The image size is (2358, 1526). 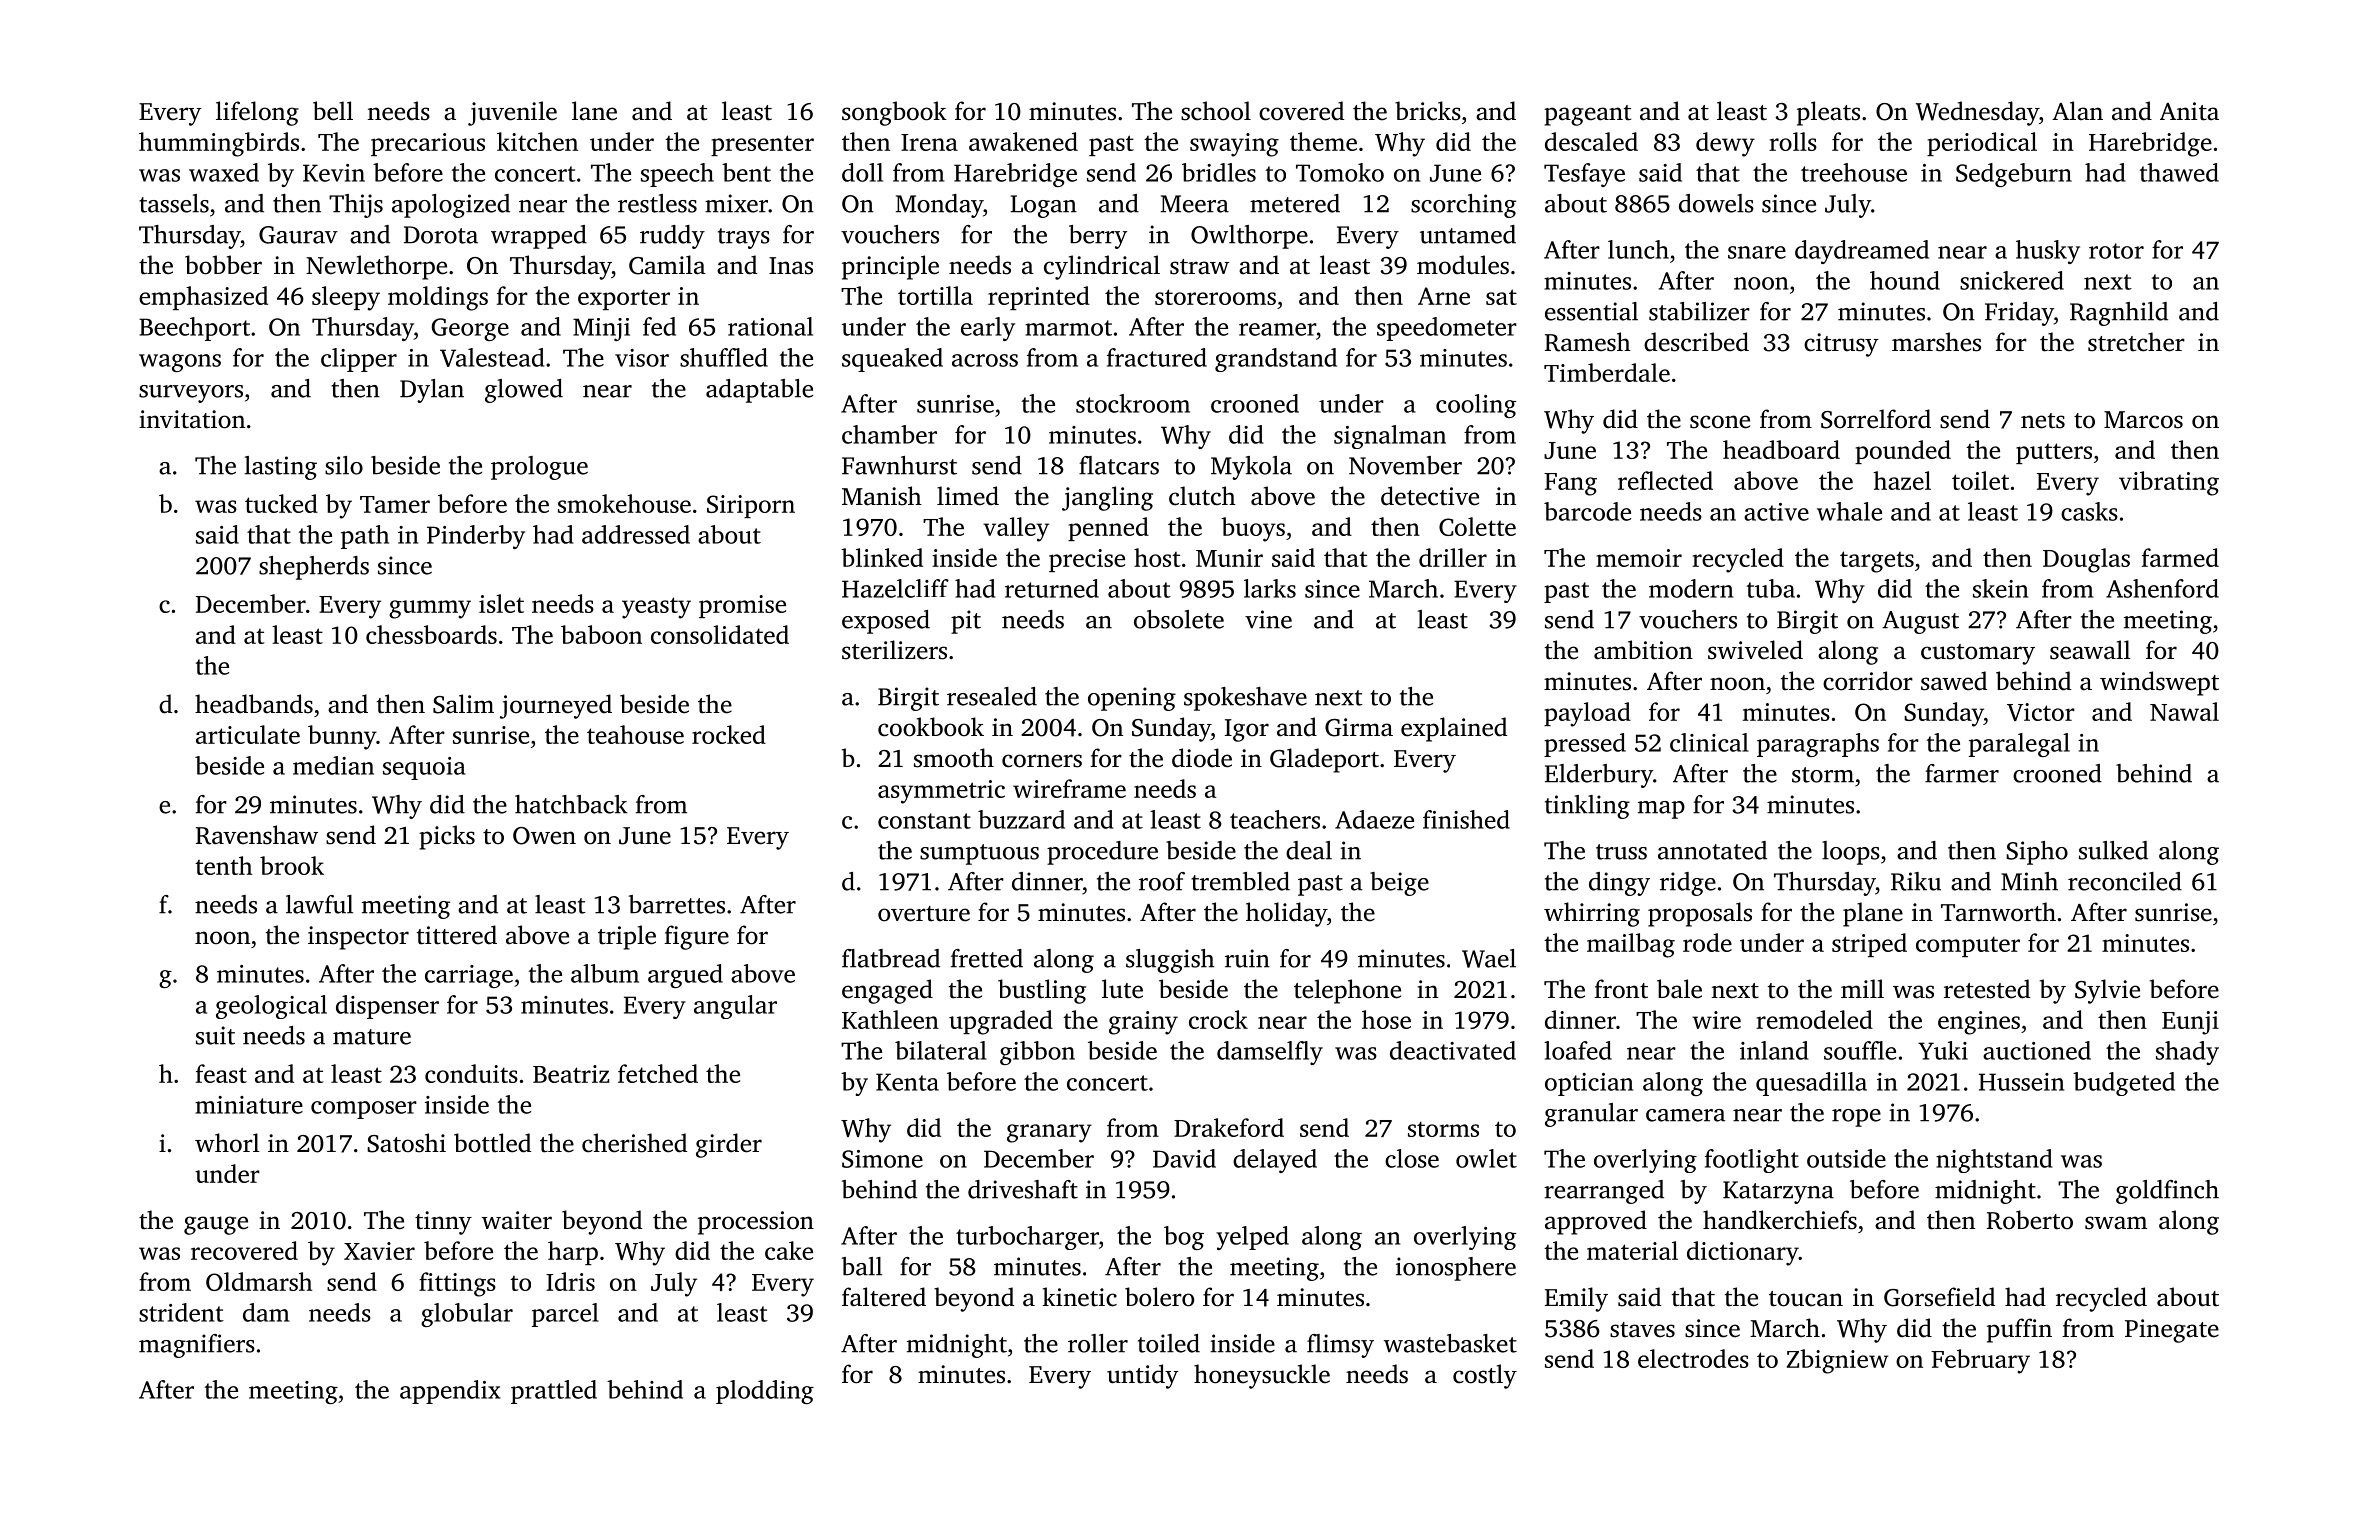 What do you see at coordinates (2116, 251) in the page?
I see `rotor` at bounding box center [2116, 251].
